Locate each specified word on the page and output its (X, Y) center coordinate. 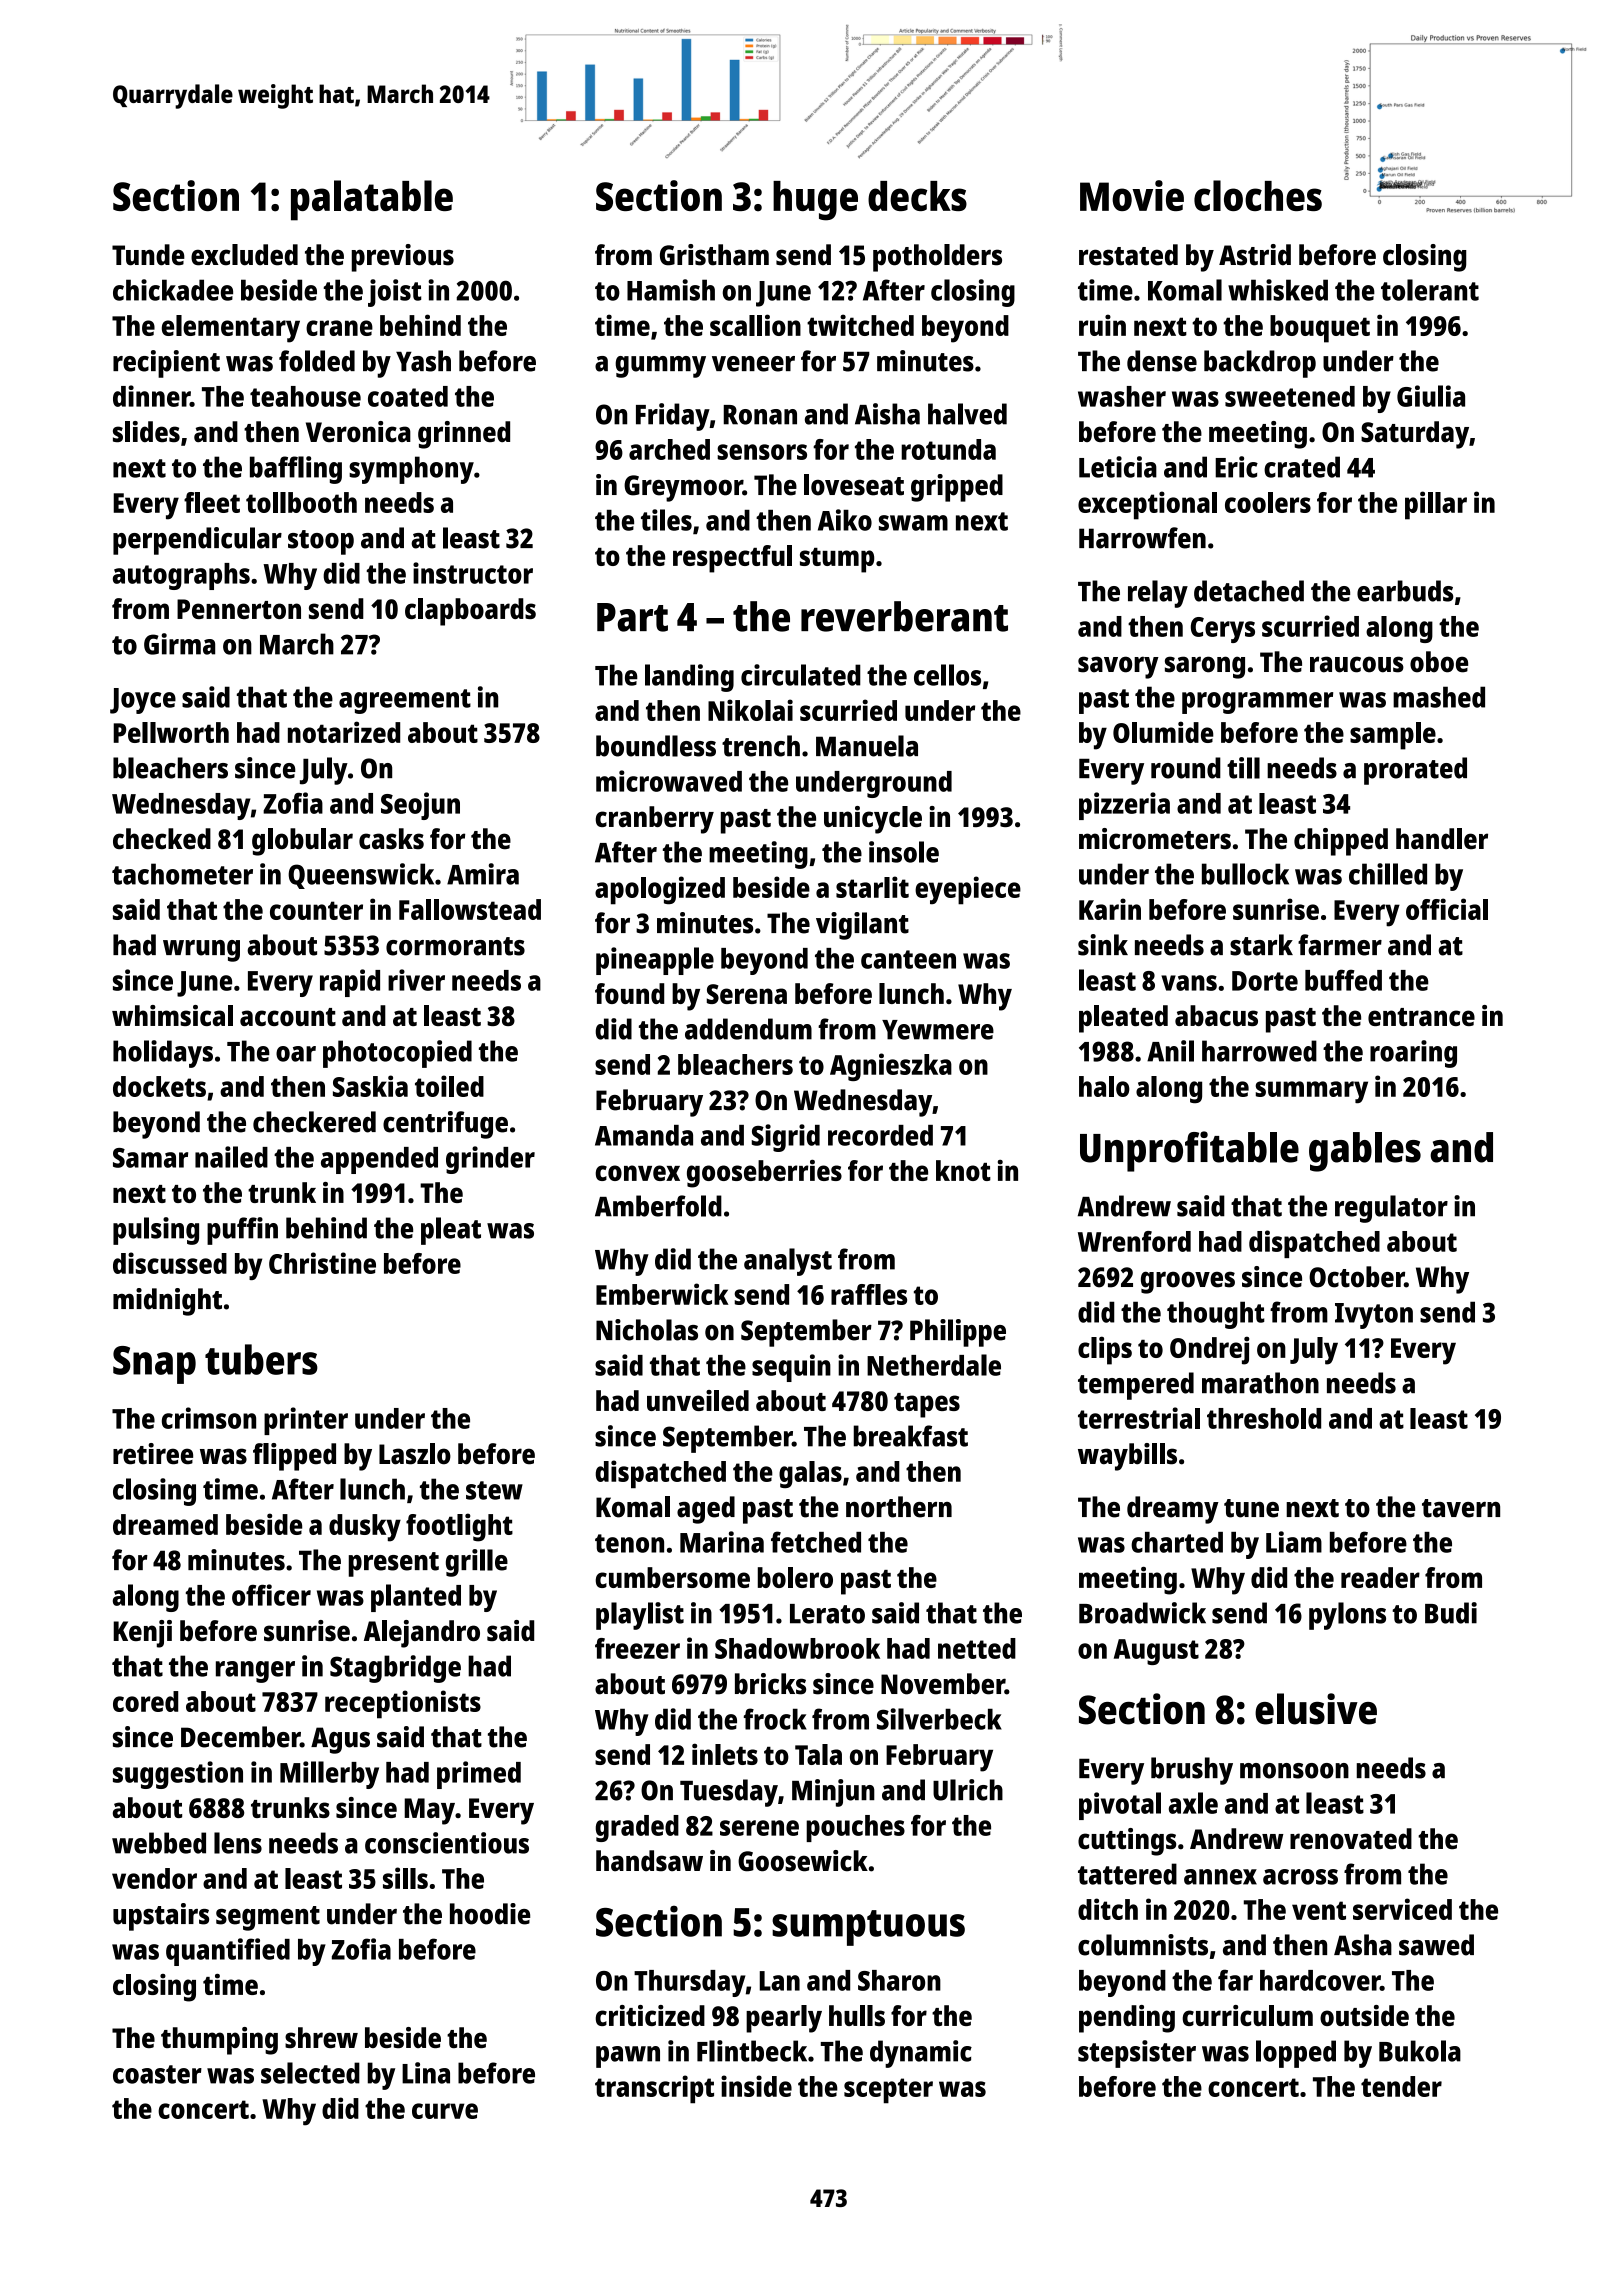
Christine (322, 1263)
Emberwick (662, 1294)
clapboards (470, 612)
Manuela (867, 746)
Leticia (1118, 467)
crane (339, 328)
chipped (1341, 842)
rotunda (948, 449)
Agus (340, 1740)
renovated (1351, 1838)
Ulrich (968, 1790)
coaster (157, 2074)
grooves (1188, 1282)
